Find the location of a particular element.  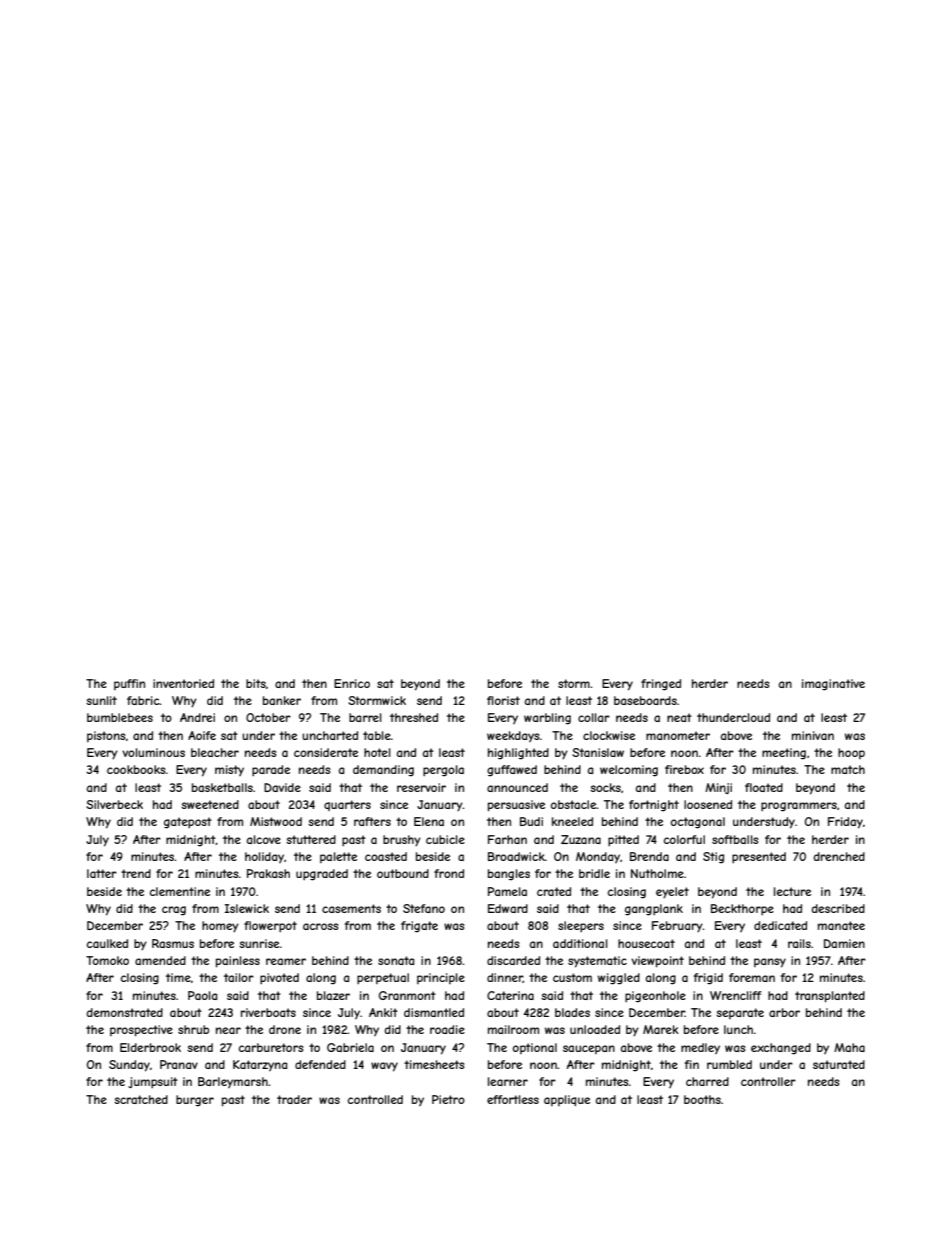

sunlit is located at coordinates (101, 700).
